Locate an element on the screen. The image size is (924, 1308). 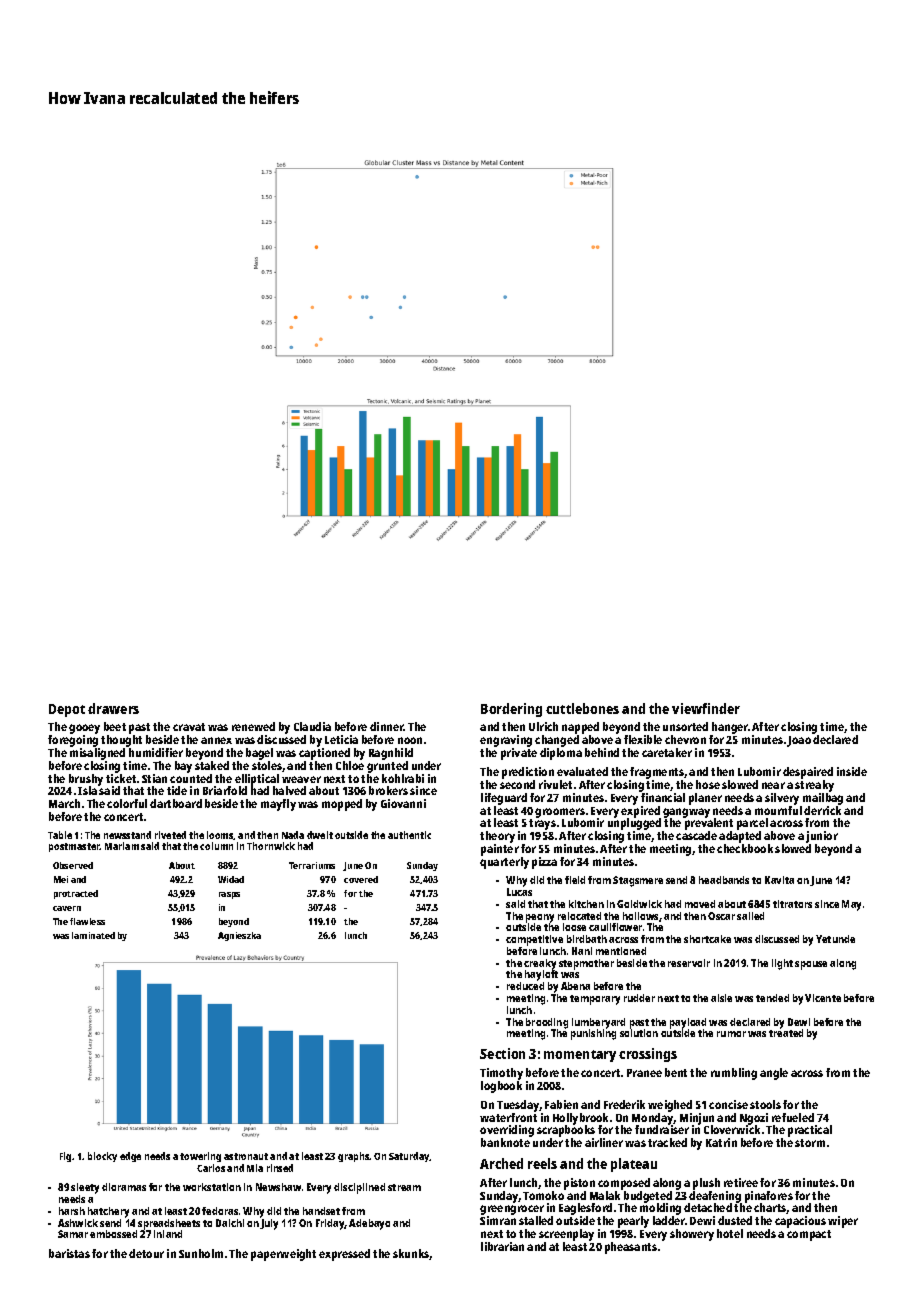
blocky is located at coordinates (102, 1157).
